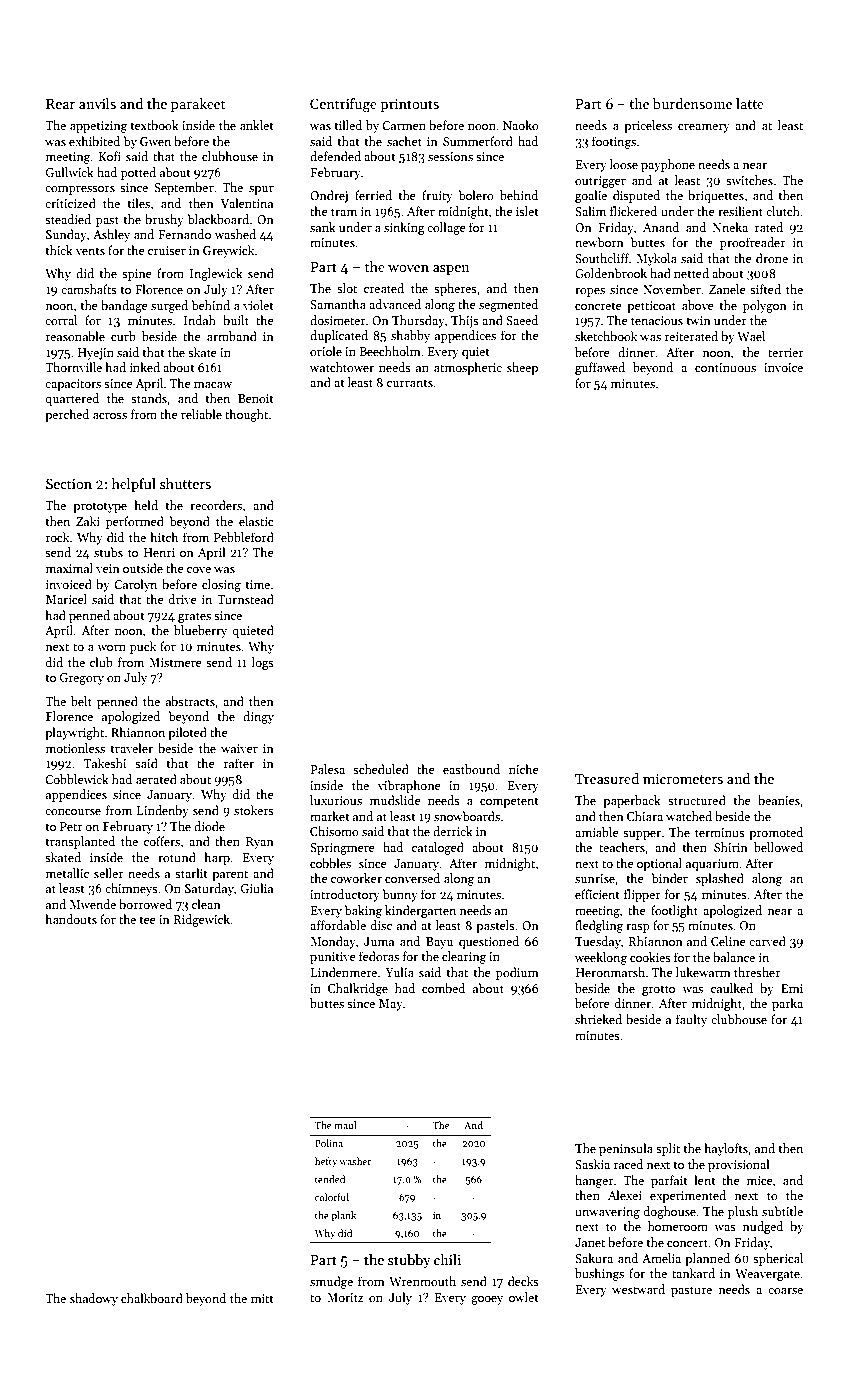 The height and width of the document is (1400, 849). I want to click on owlet, so click(524, 1297).
